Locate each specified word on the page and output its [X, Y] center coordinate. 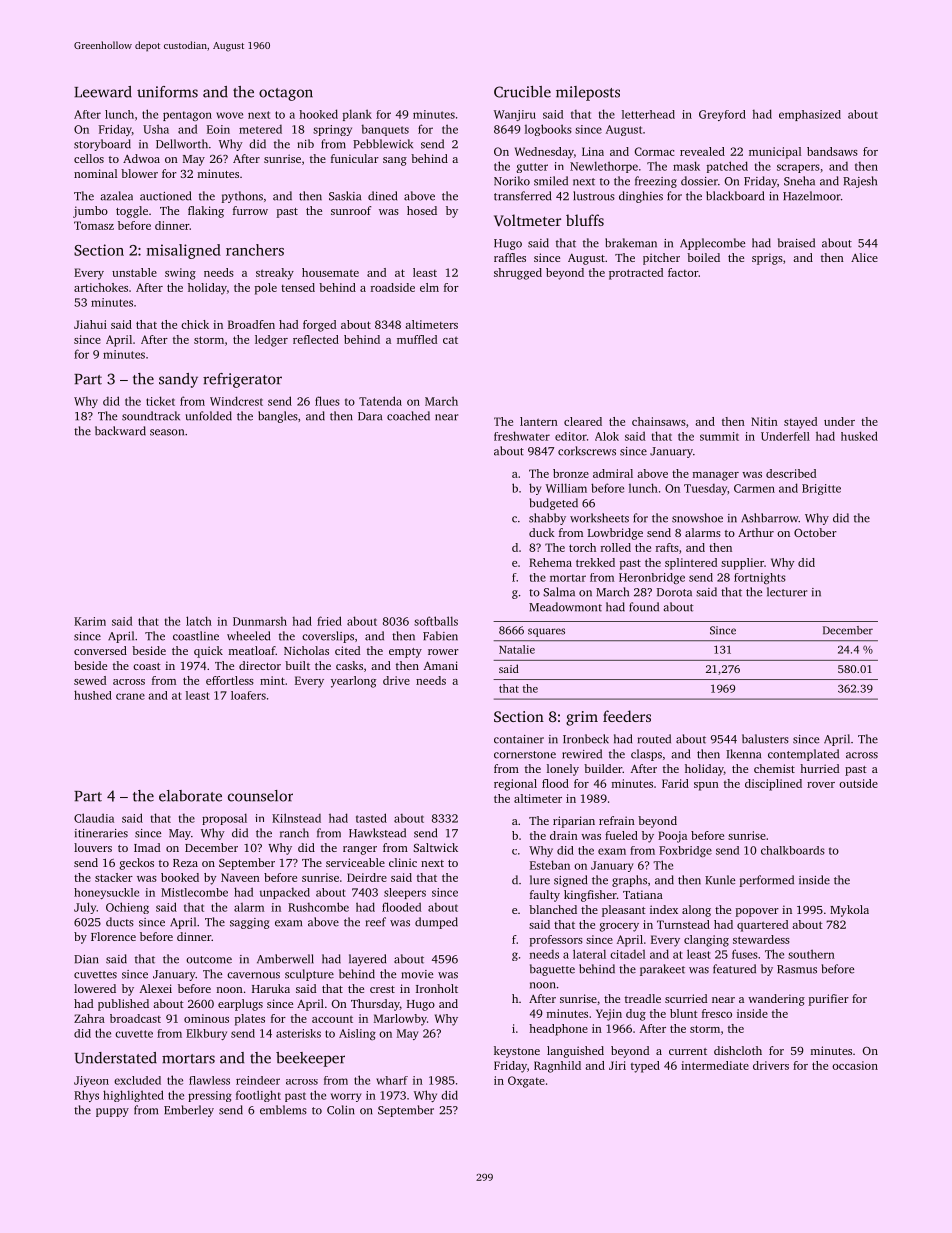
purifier [828, 1000]
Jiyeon [91, 1081]
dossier [699, 181]
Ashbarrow [770, 518]
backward [120, 431]
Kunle [720, 880]
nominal [95, 173]
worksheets [599, 518]
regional [515, 785]
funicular [355, 158]
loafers [248, 695]
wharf [392, 1080]
